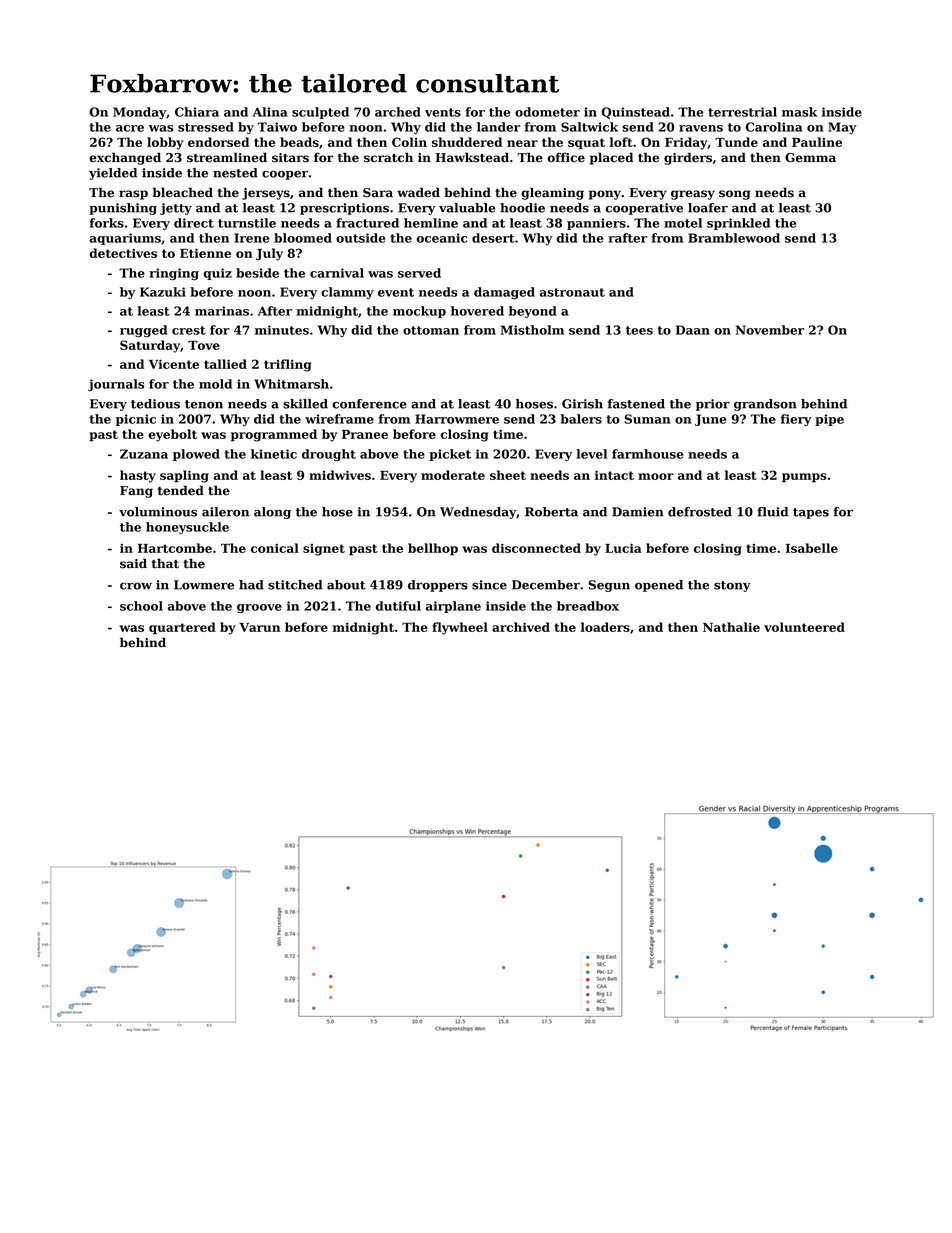  I want to click on astronaut, so click(572, 292).
